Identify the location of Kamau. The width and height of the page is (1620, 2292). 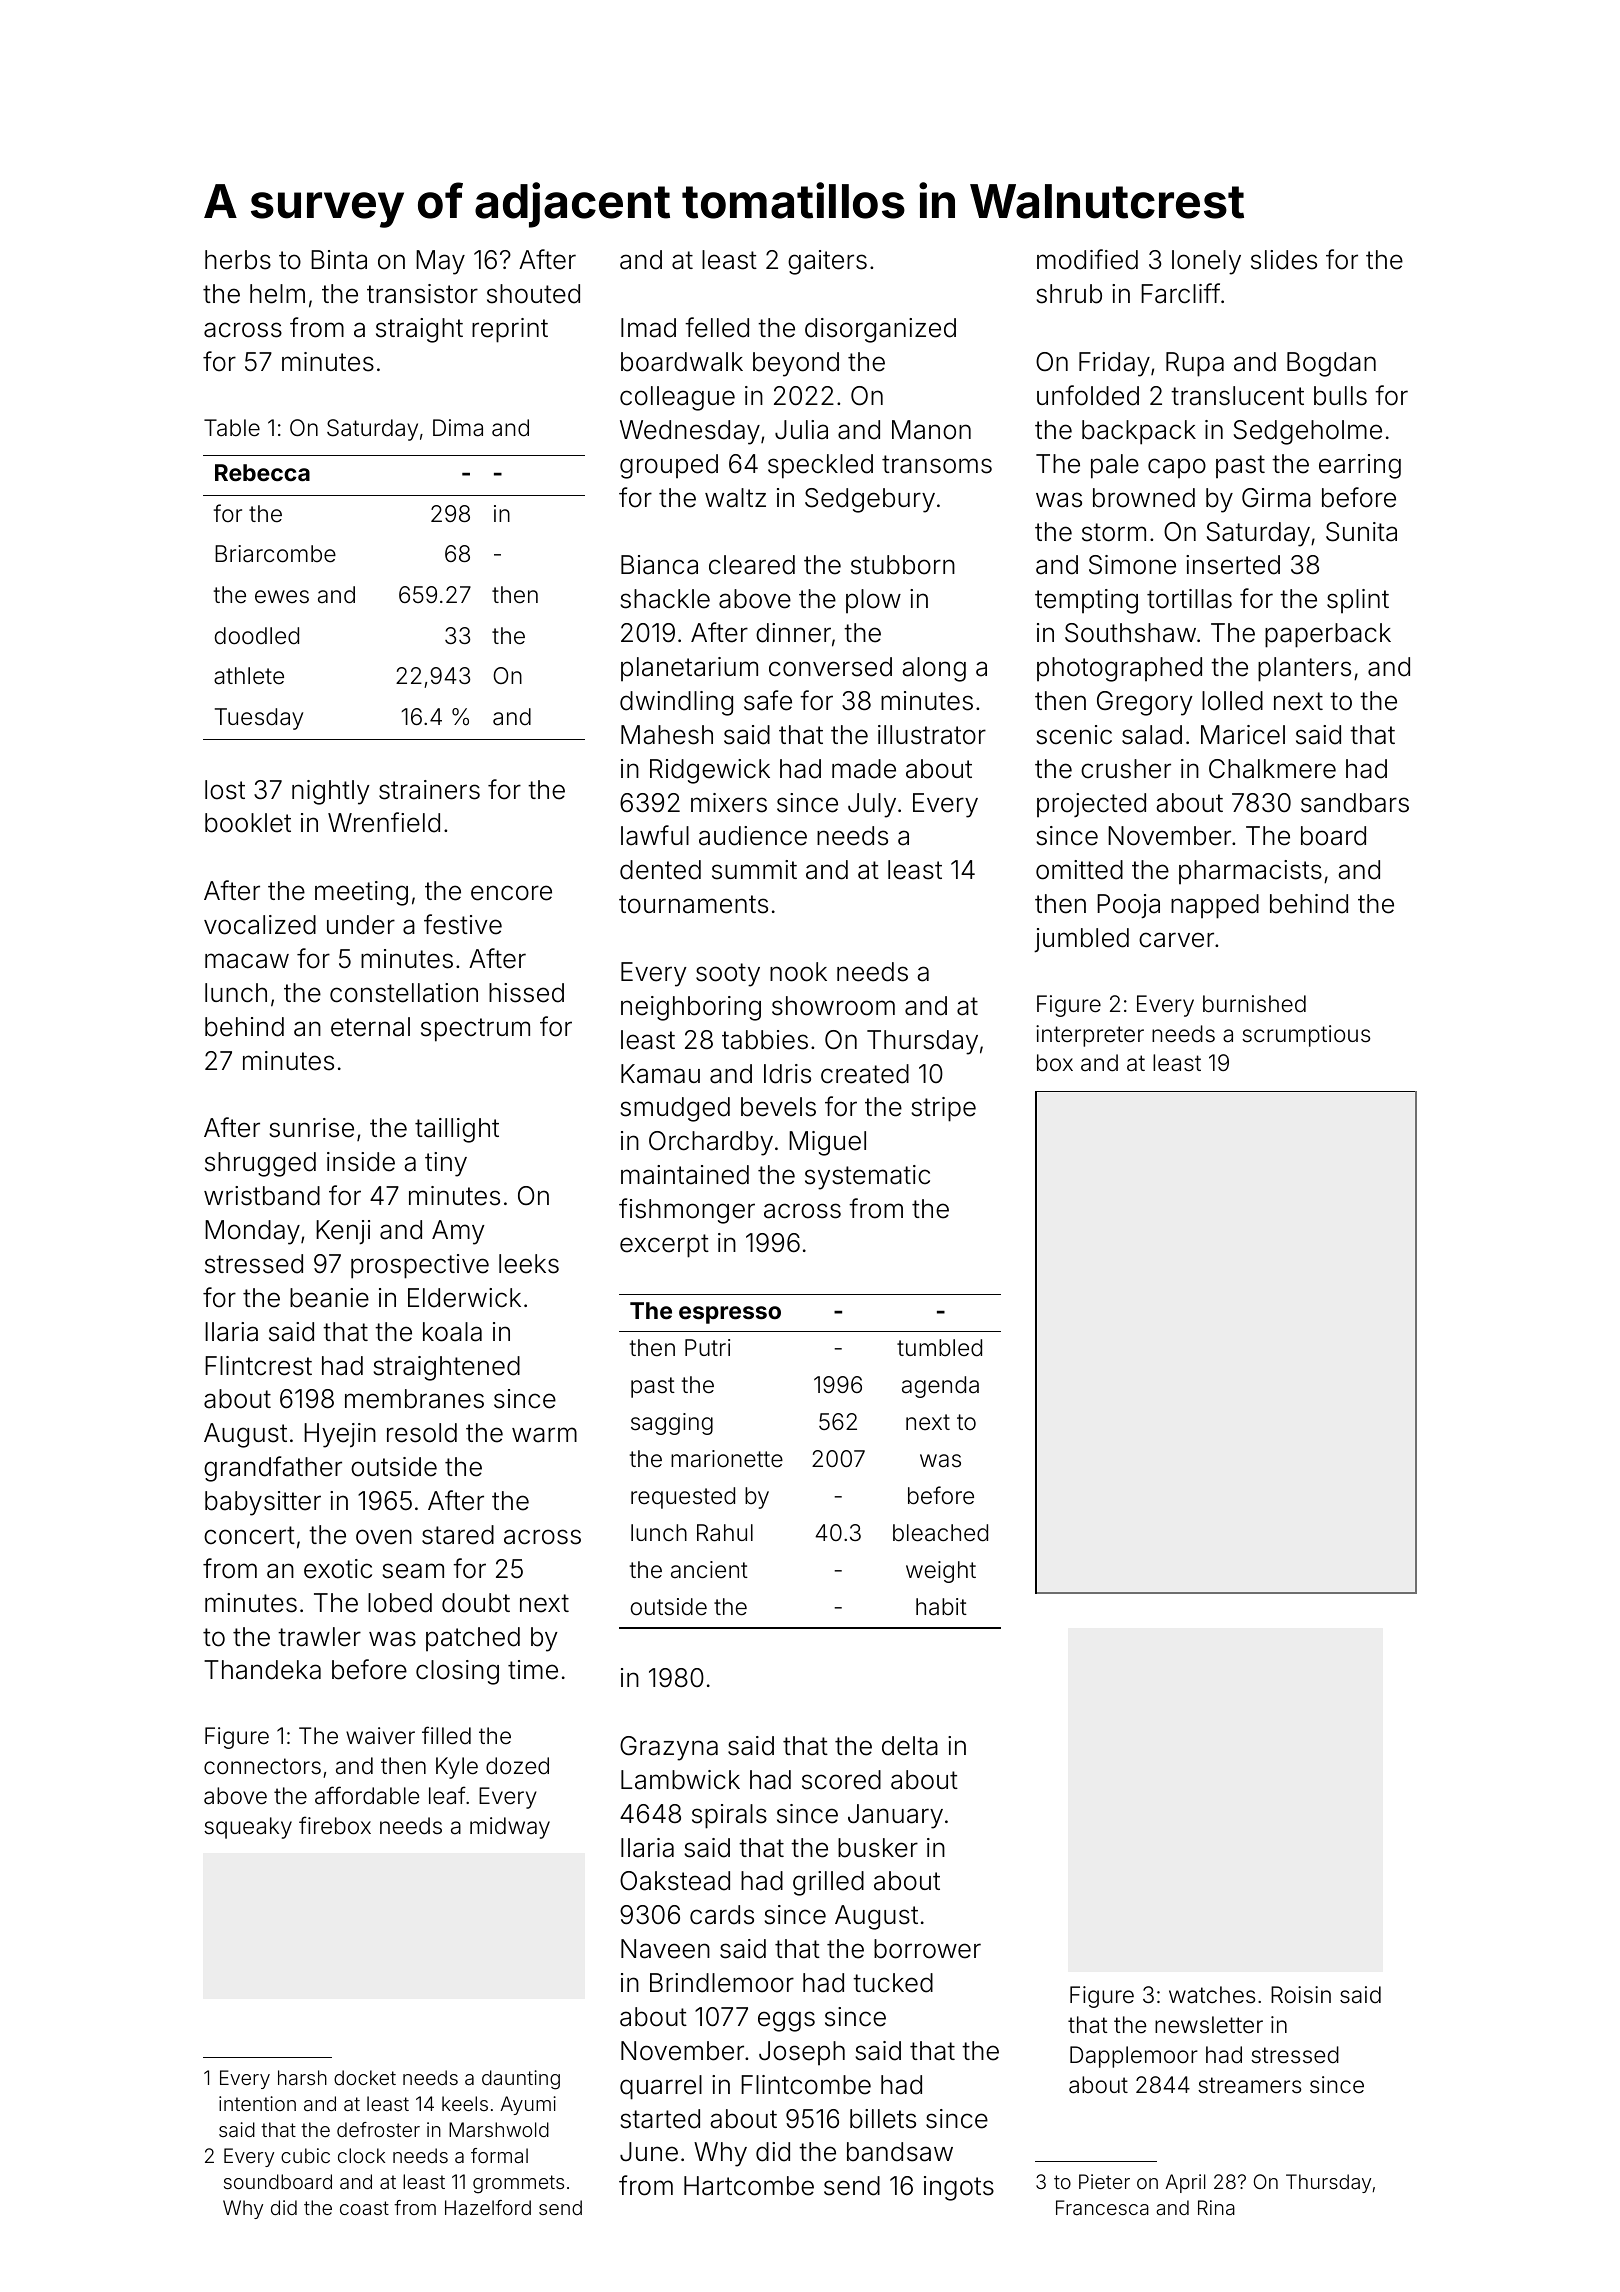
(660, 1074).
